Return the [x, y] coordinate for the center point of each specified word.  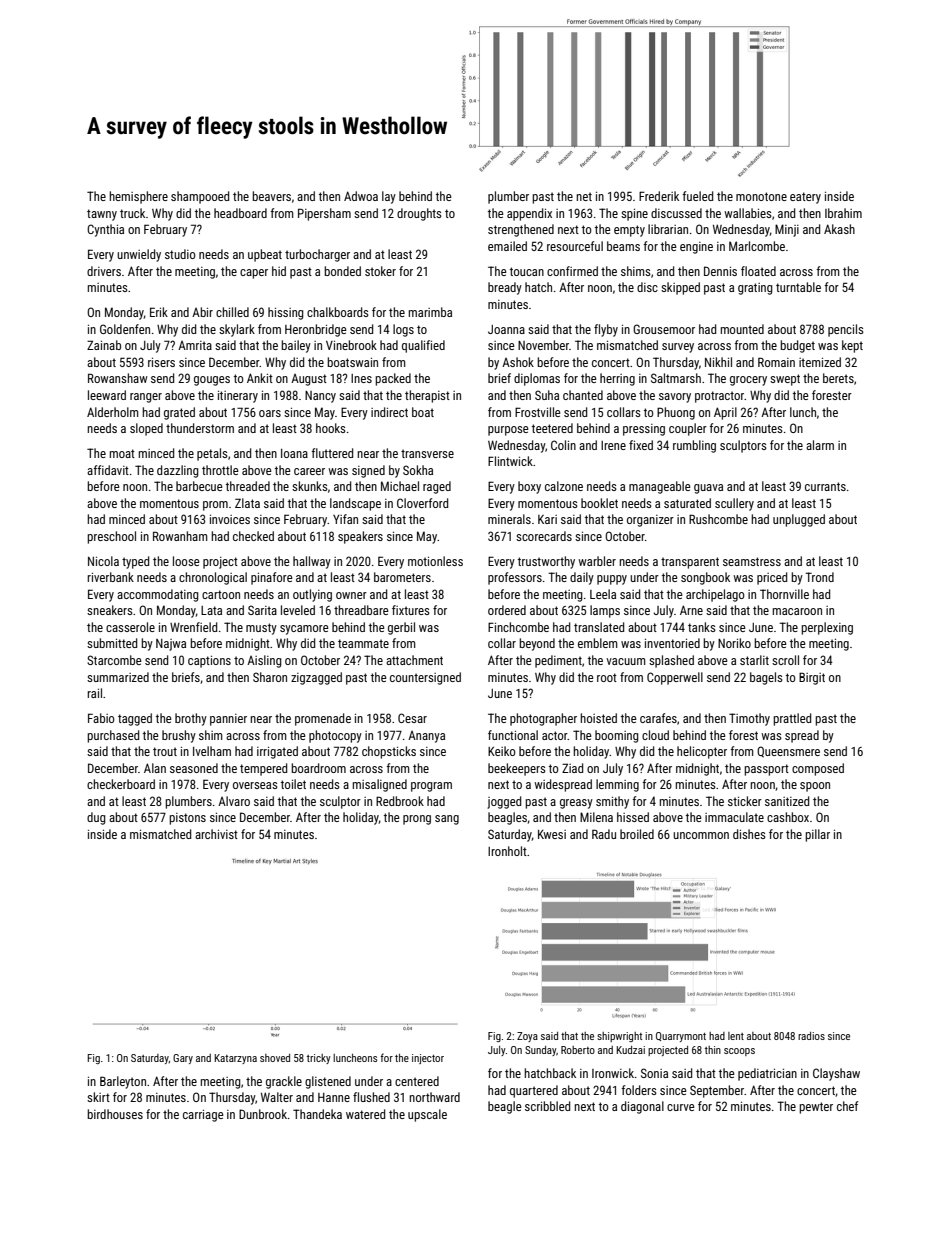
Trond [819, 577]
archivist [216, 834]
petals [212, 454]
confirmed [572, 271]
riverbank [110, 577]
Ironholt [507, 851]
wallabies [748, 213]
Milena [596, 817]
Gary [183, 1059]
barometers [402, 577]
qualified [423, 346]
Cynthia [105, 230]
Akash [839, 229]
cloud [655, 735]
